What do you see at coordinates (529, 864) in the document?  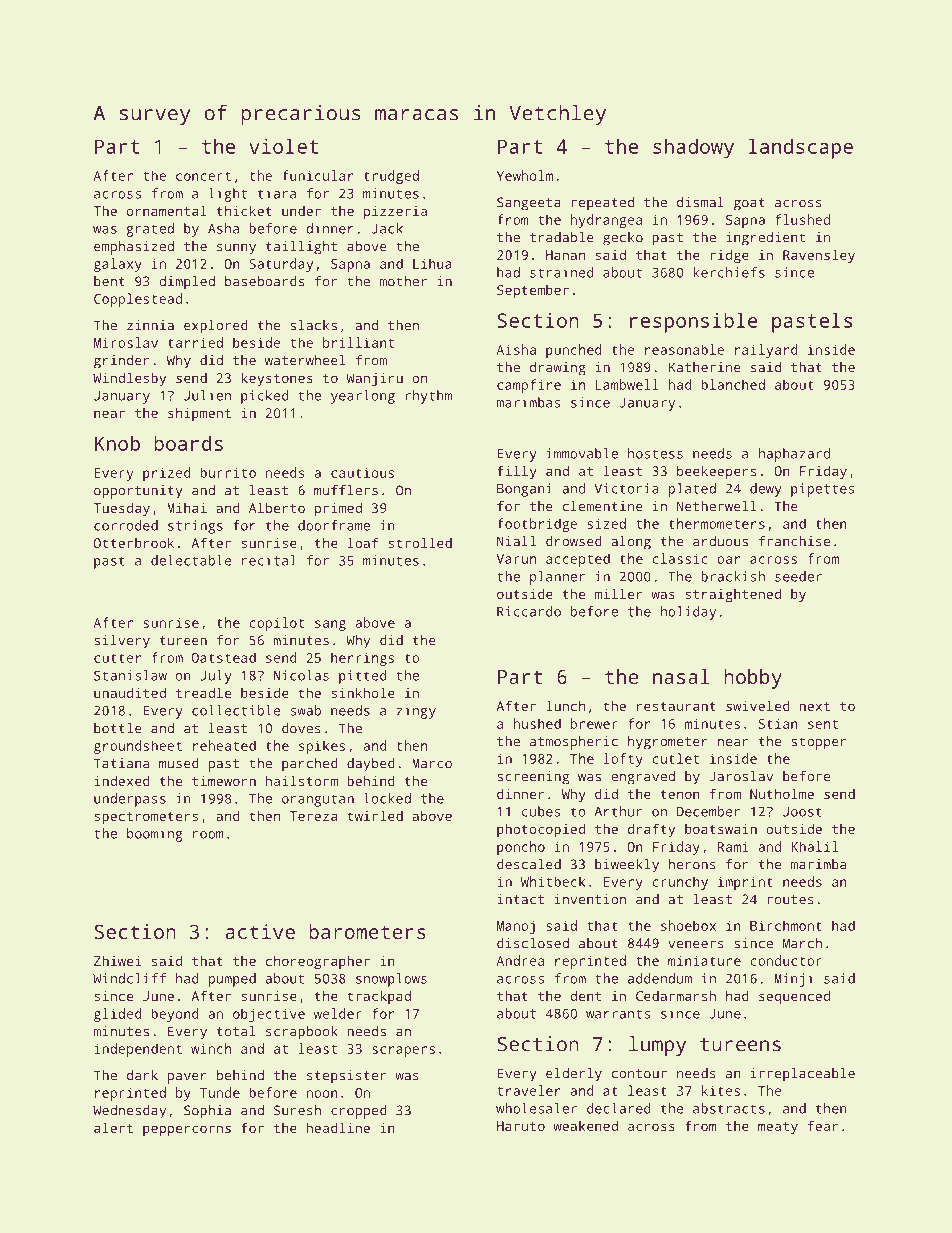 I see `descaled` at bounding box center [529, 864].
